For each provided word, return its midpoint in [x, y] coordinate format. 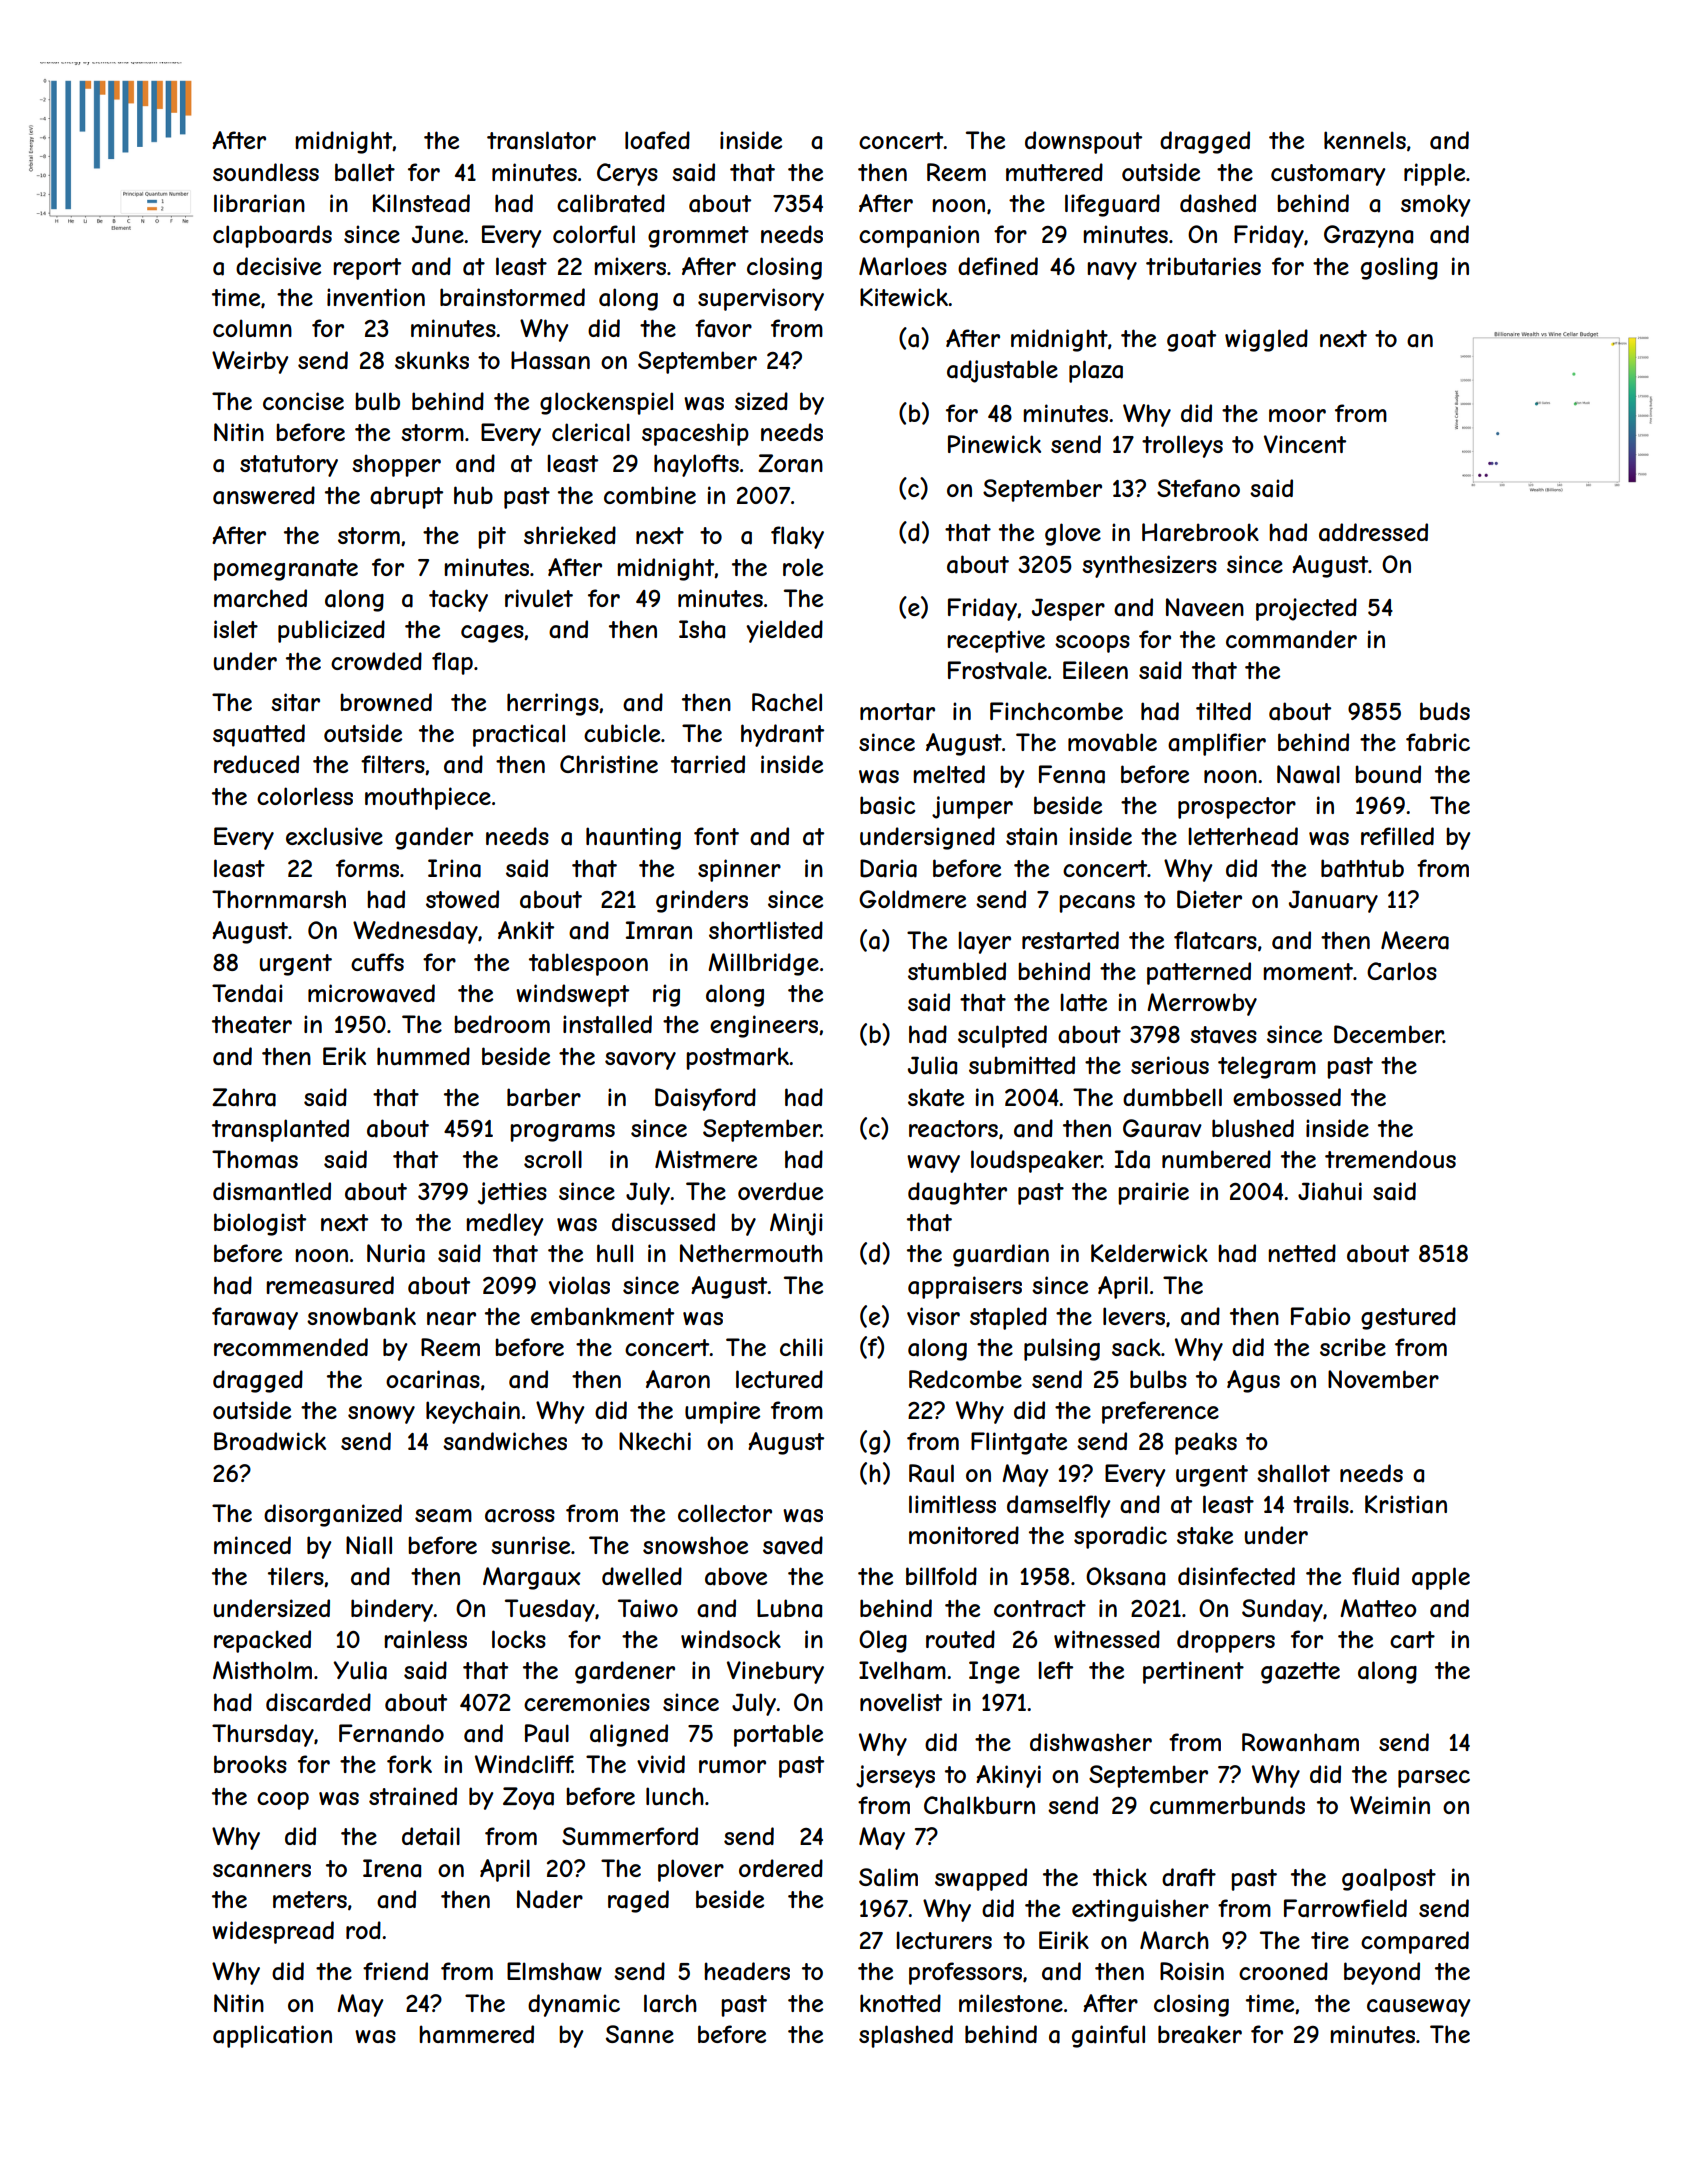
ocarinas [433, 1379]
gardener [625, 1672]
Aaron [678, 1379]
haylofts [696, 465]
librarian [259, 203]
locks [519, 1639]
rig [666, 995]
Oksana [1125, 1576]
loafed [657, 140]
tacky [458, 600]
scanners [262, 1871]
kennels [1365, 140]
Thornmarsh [279, 899]
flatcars [1215, 940]
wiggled [1266, 340]
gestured [1408, 1318]
